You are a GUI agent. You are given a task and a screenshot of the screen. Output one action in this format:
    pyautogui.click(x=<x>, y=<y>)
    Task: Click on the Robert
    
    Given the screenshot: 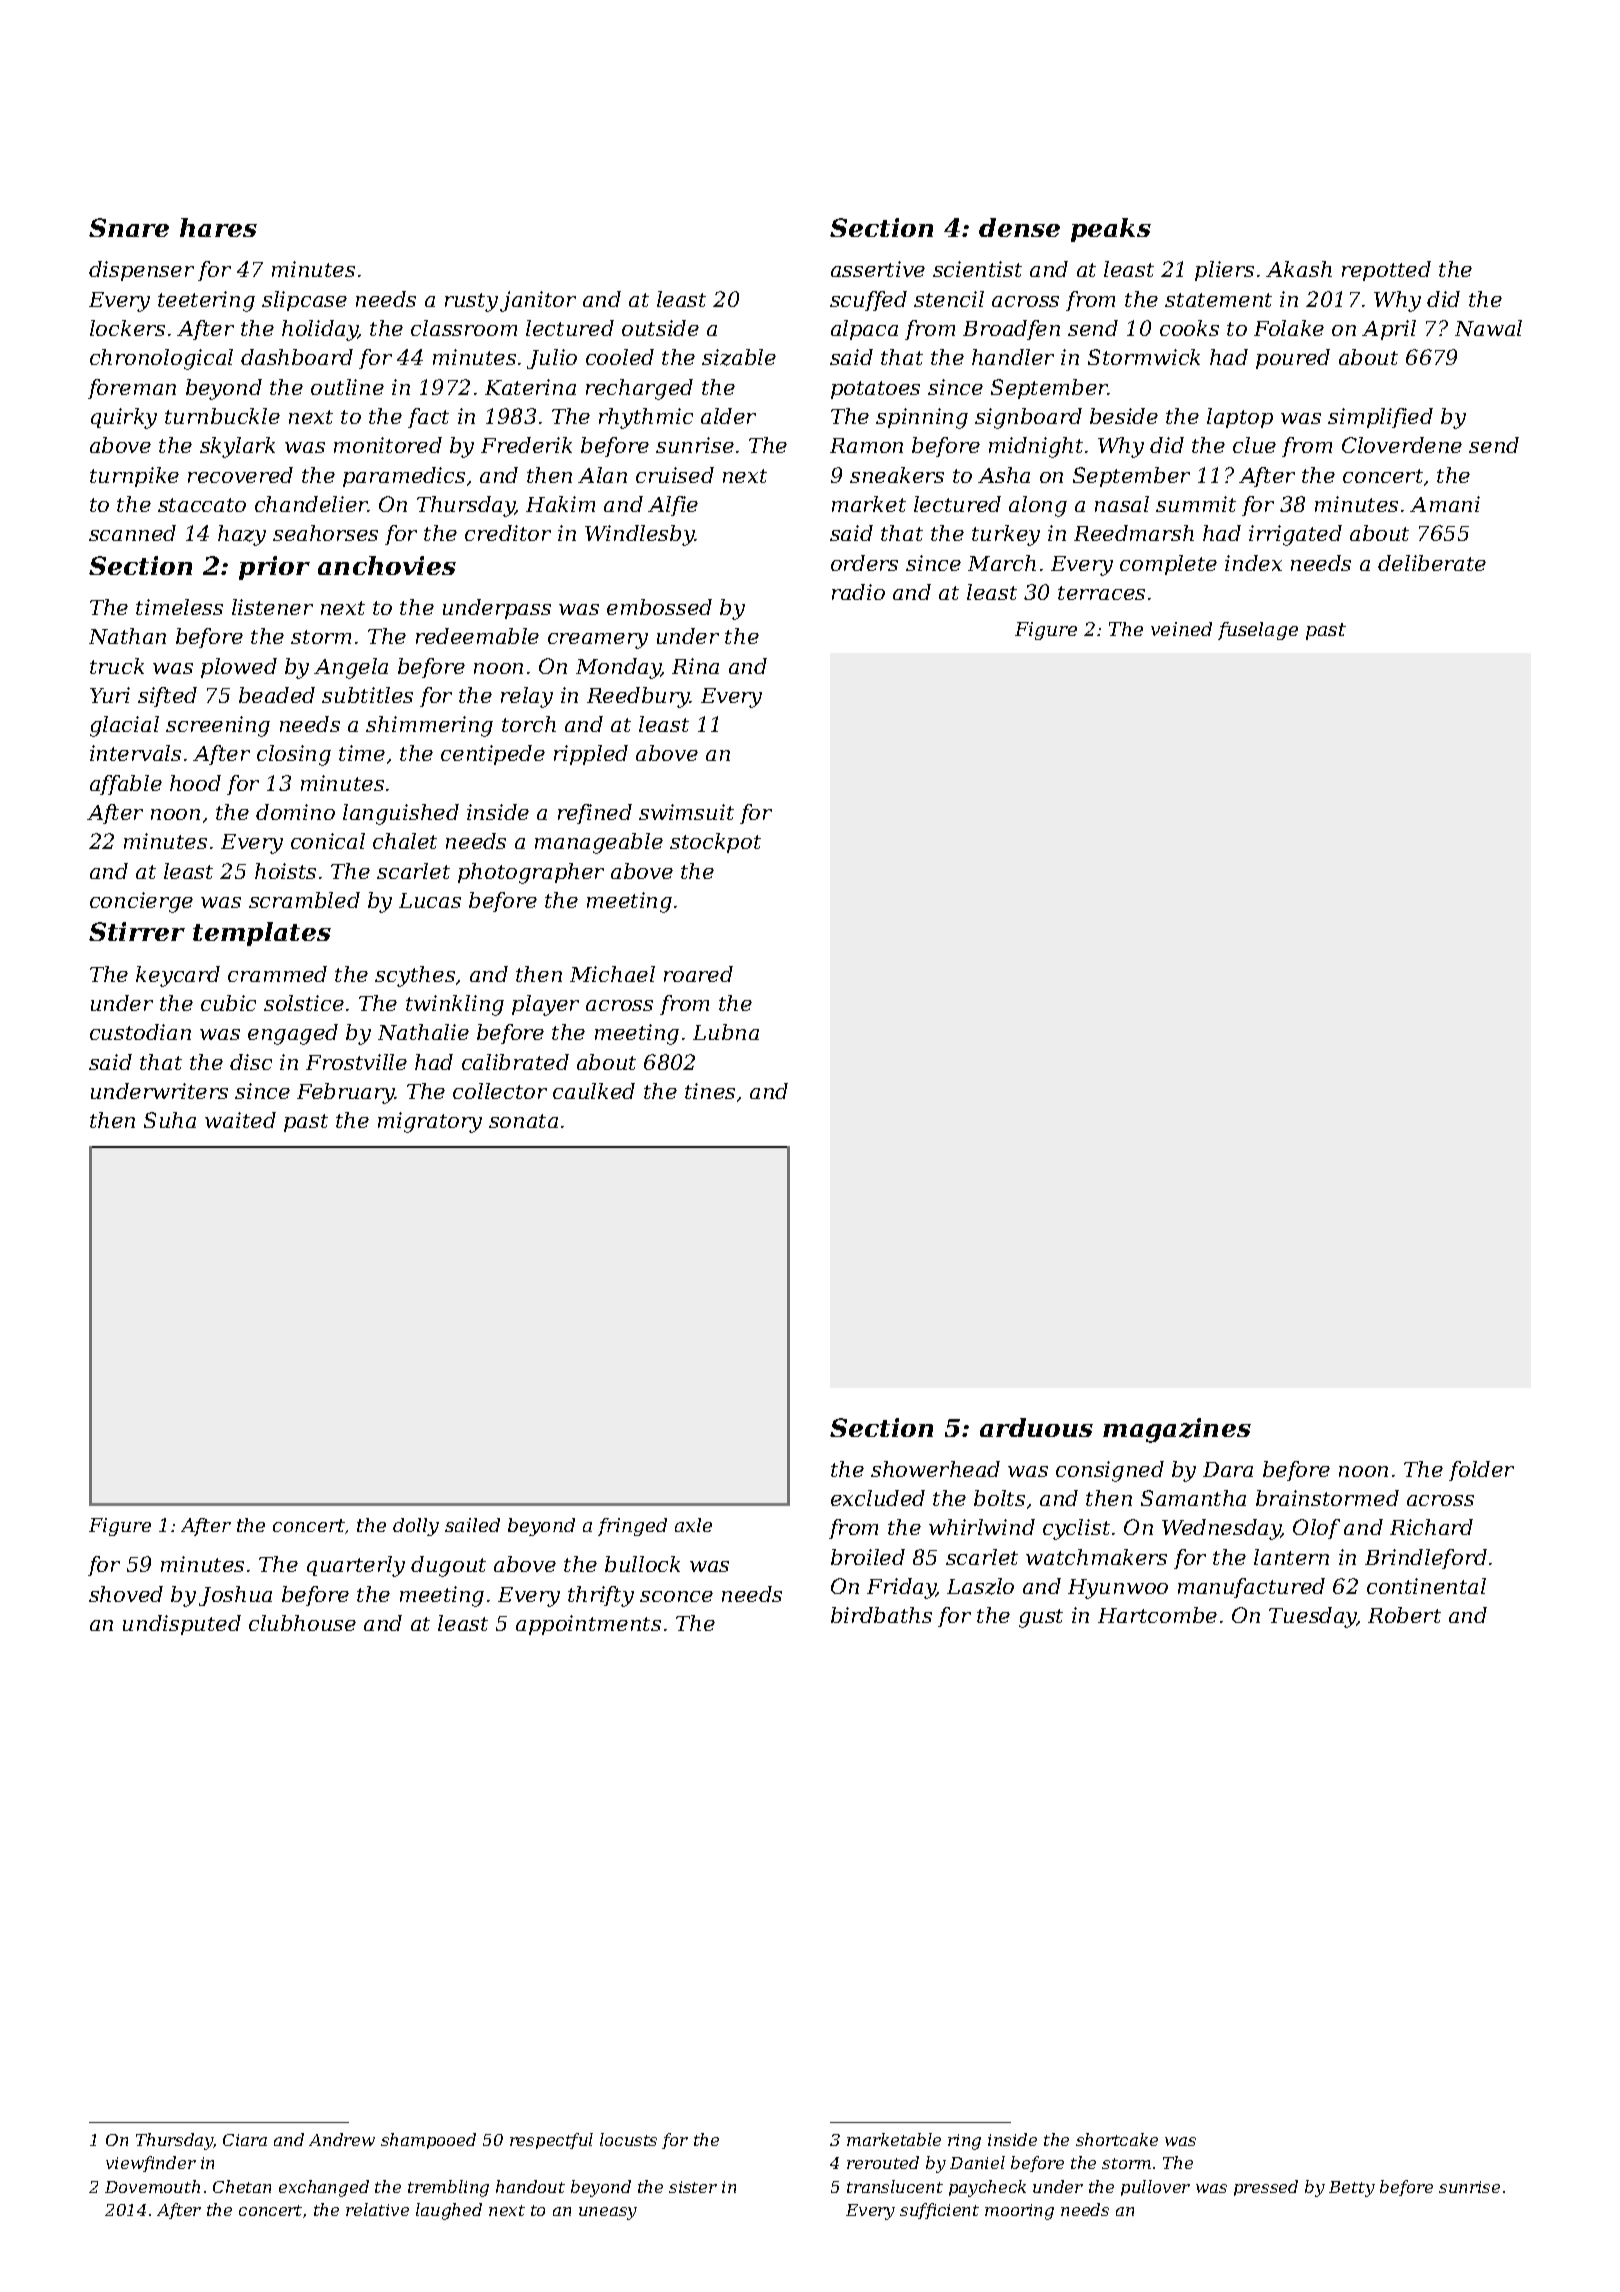 What is the action you would take?
    pyautogui.click(x=1404, y=1615)
